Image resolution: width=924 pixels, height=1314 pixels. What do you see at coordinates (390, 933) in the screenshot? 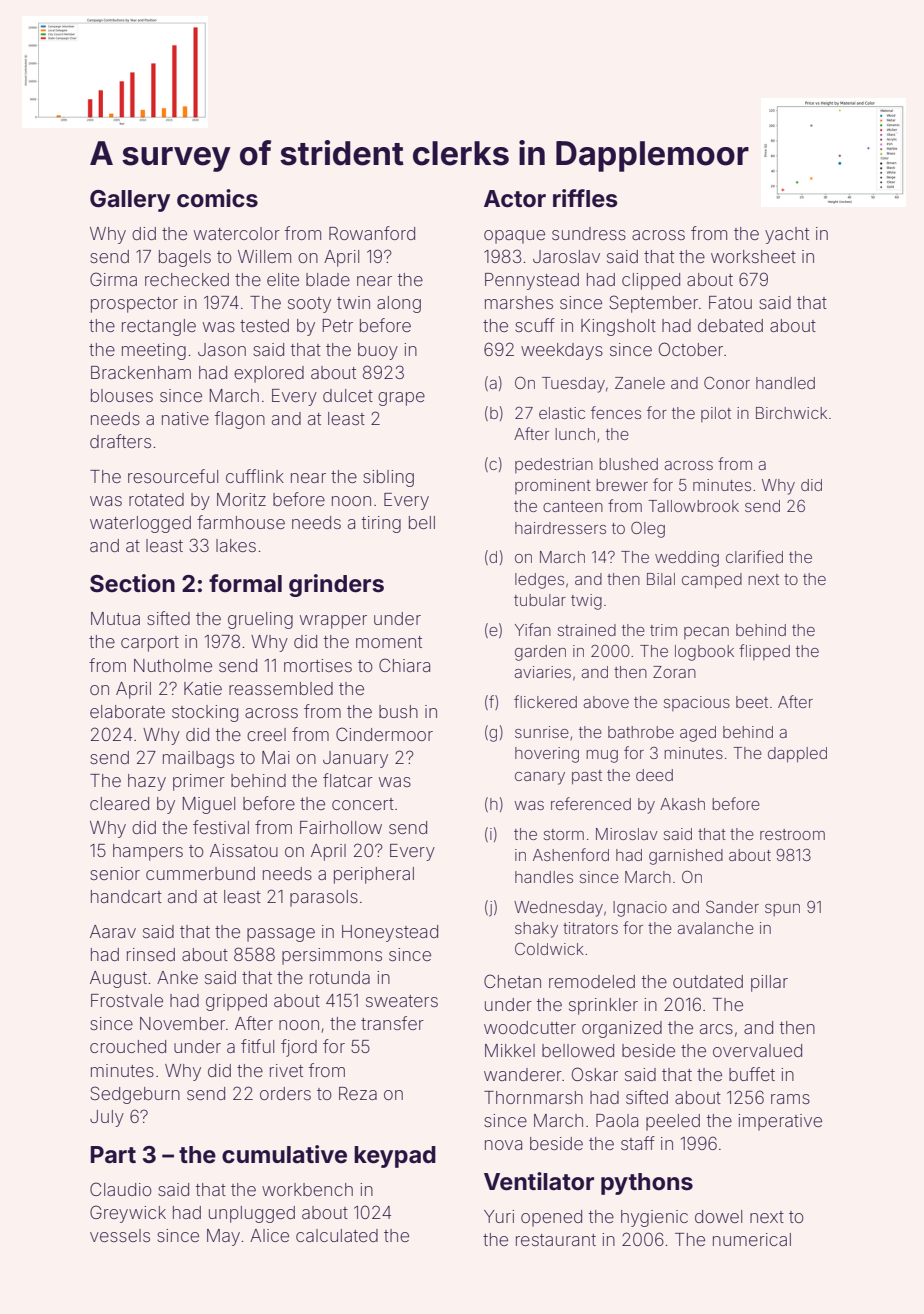
I see `Honeystead` at bounding box center [390, 933].
